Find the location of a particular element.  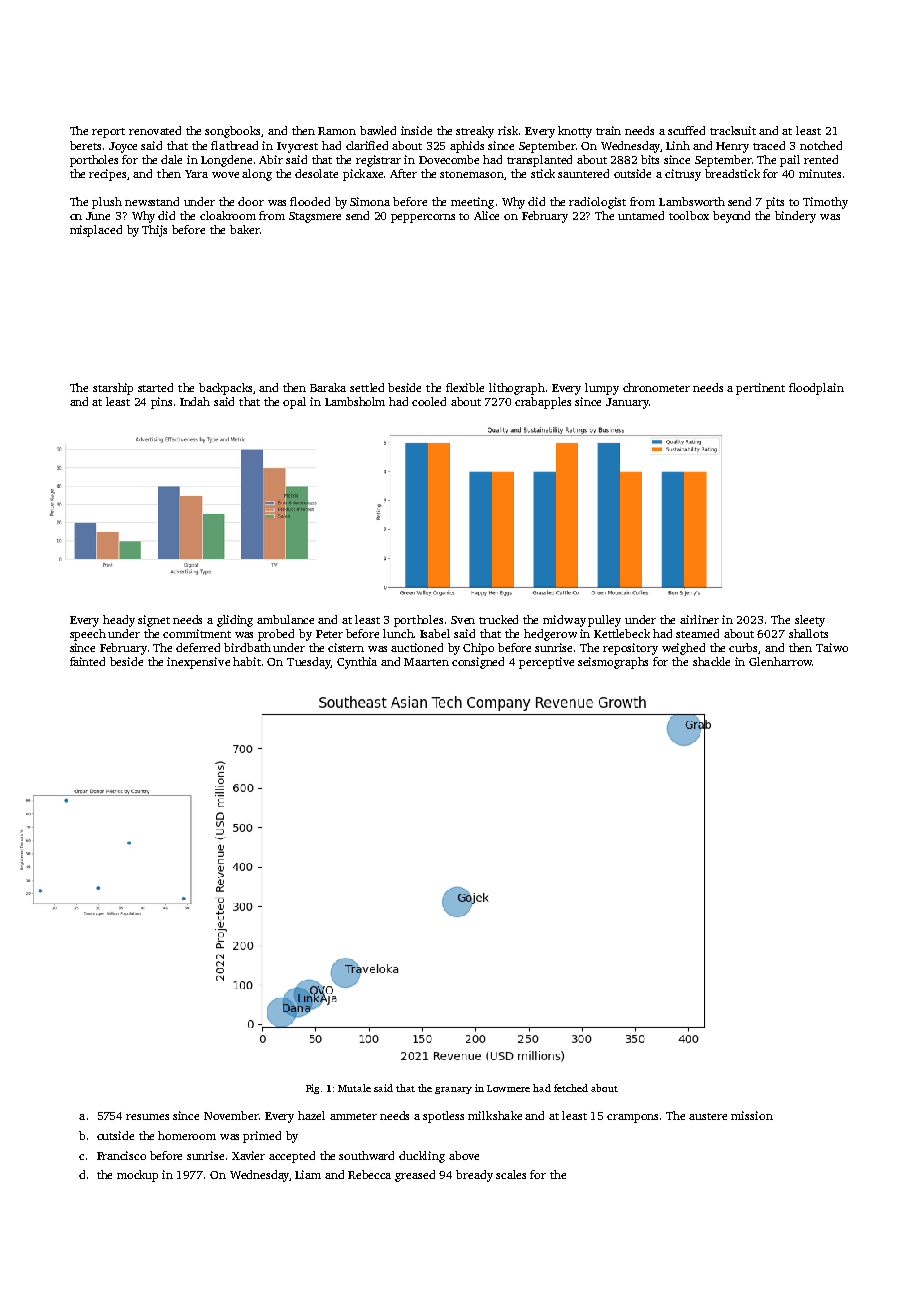

mockup is located at coordinates (137, 1176).
